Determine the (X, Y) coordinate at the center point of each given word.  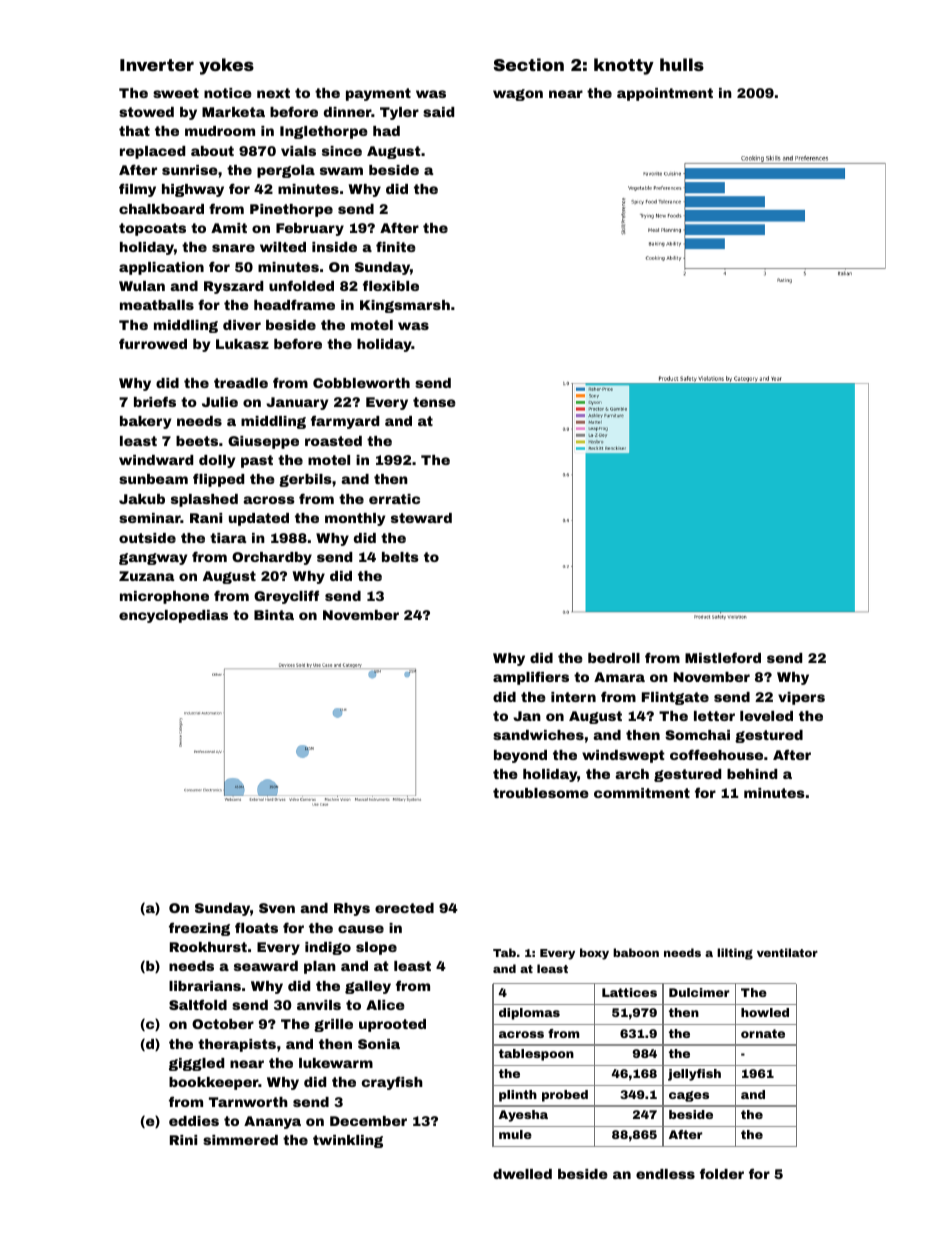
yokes (226, 66)
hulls (682, 64)
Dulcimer (699, 992)
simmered (240, 1140)
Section (529, 64)
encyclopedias (173, 616)
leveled (766, 716)
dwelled (522, 1174)
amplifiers (531, 678)
